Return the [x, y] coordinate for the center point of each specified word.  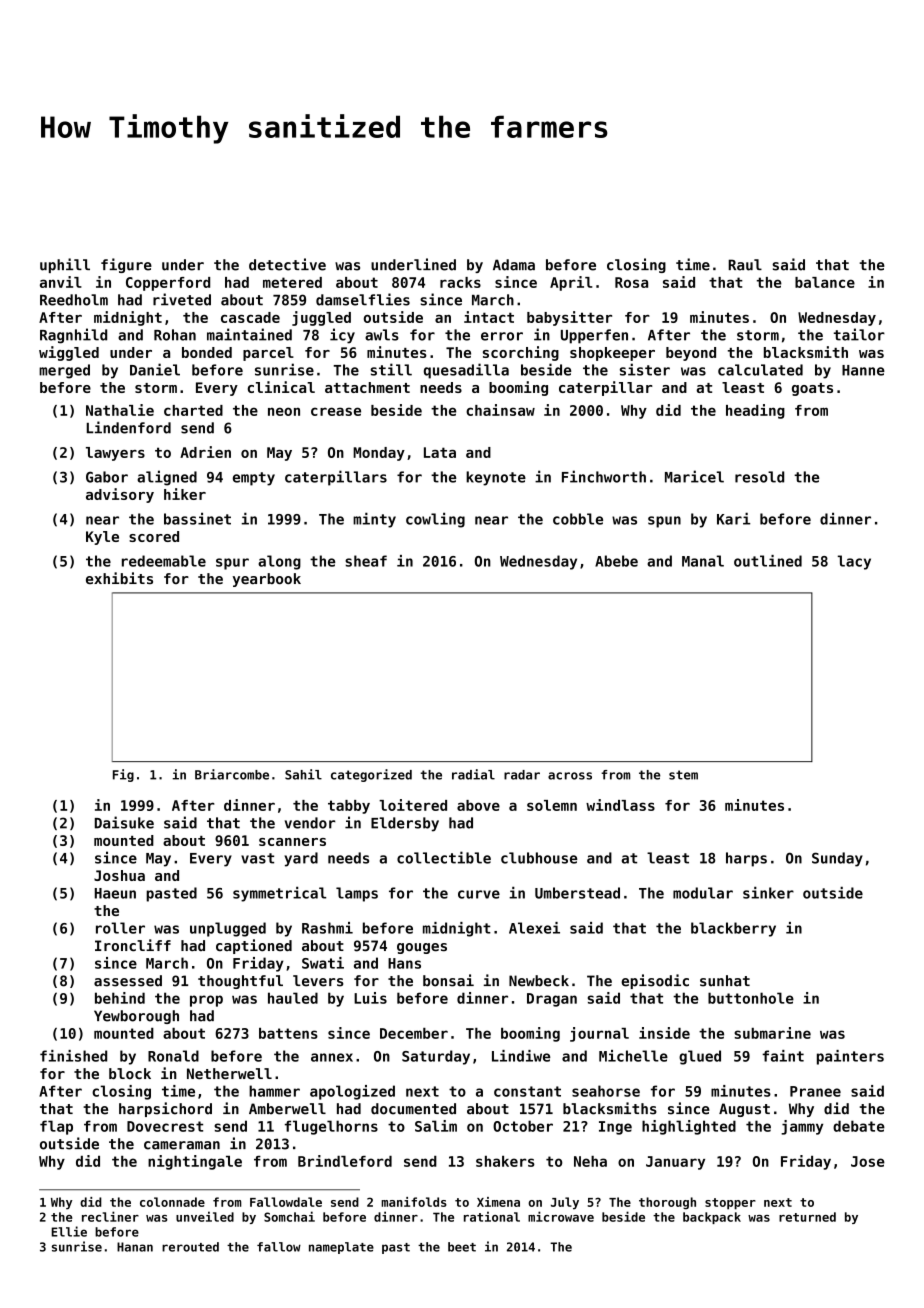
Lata [440, 452]
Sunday [837, 859]
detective [287, 264]
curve [479, 894]
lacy [854, 562]
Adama [514, 265]
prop [206, 1001]
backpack [712, 1218]
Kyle [102, 538]
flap [56, 1127]
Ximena [498, 1202]
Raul [745, 265]
